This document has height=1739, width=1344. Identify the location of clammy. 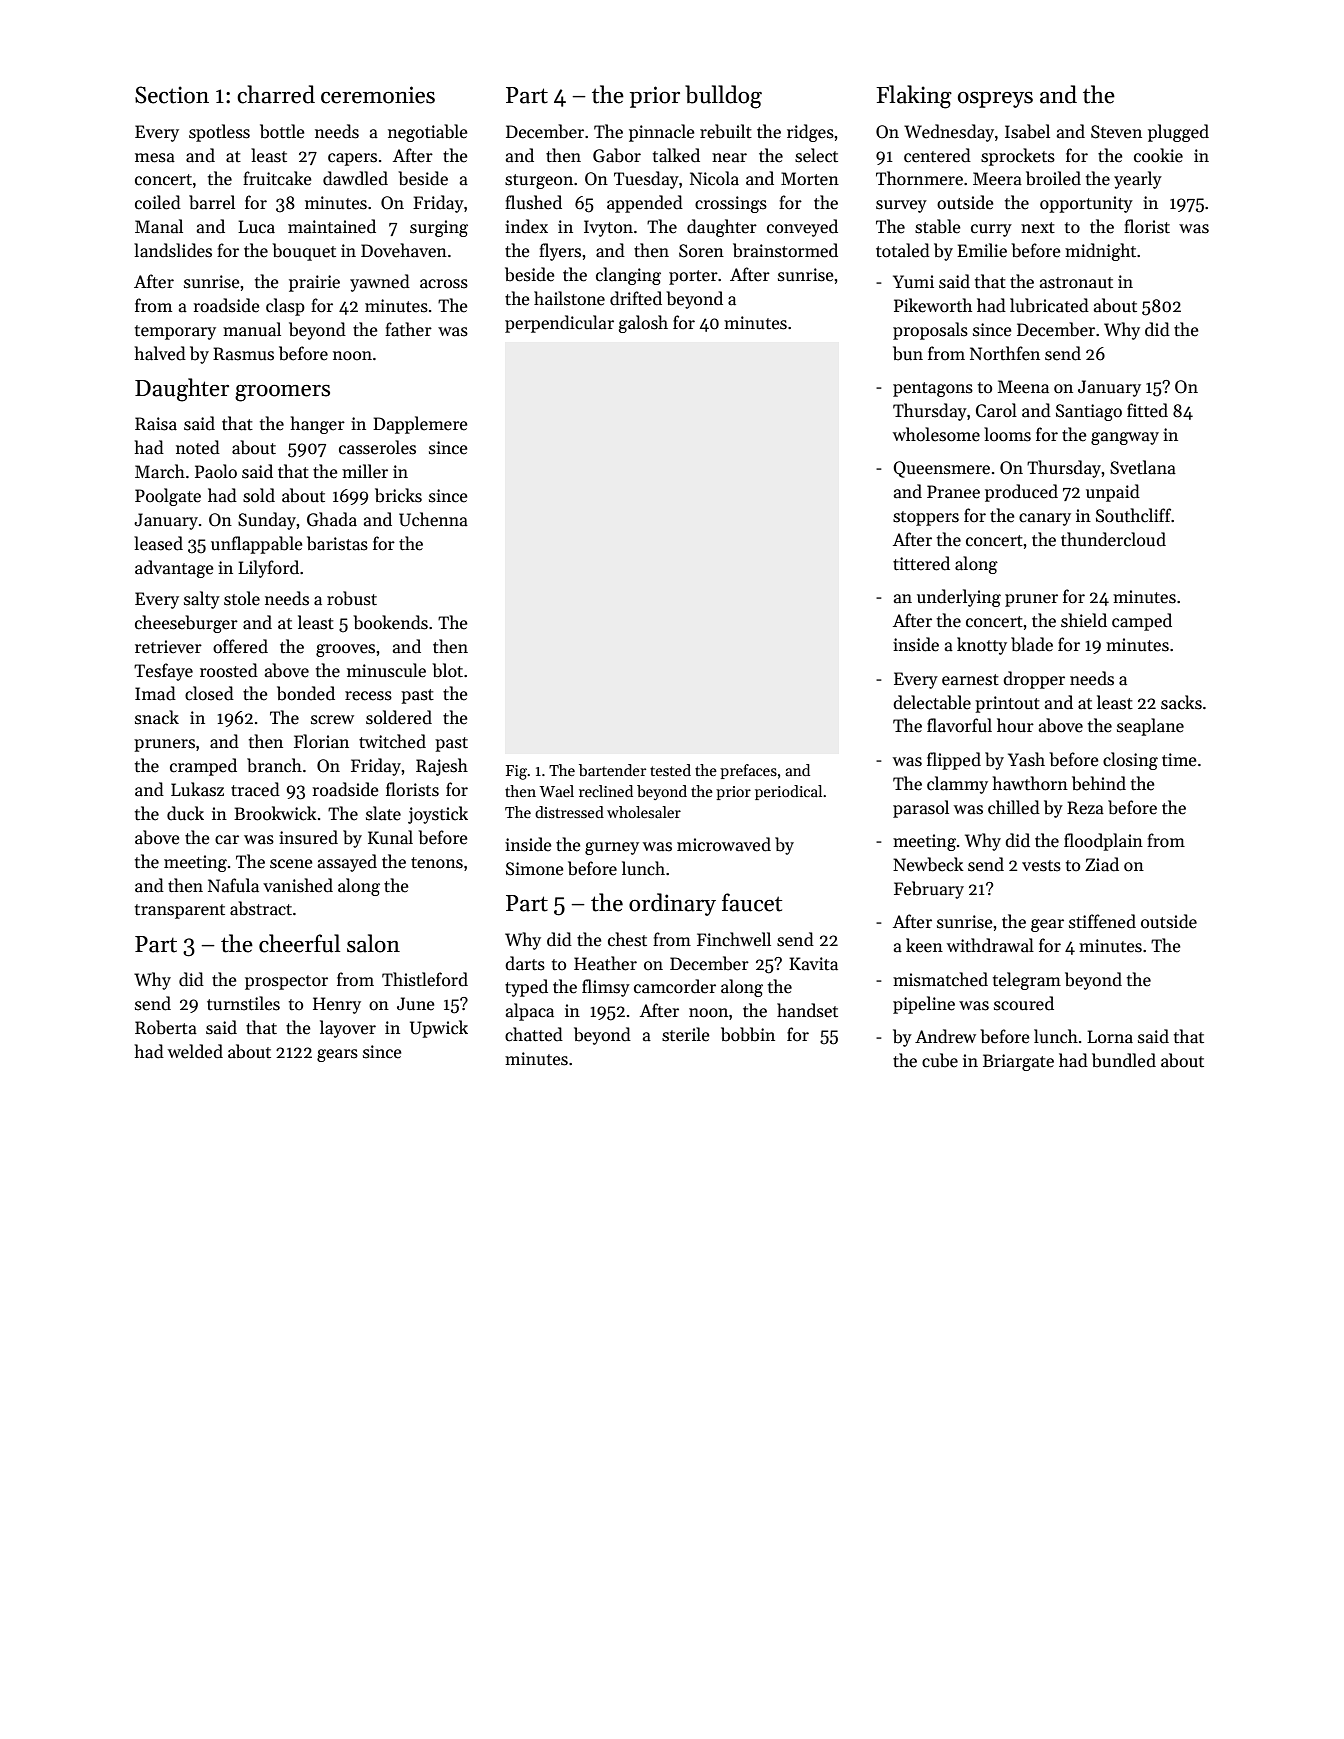
(957, 785).
